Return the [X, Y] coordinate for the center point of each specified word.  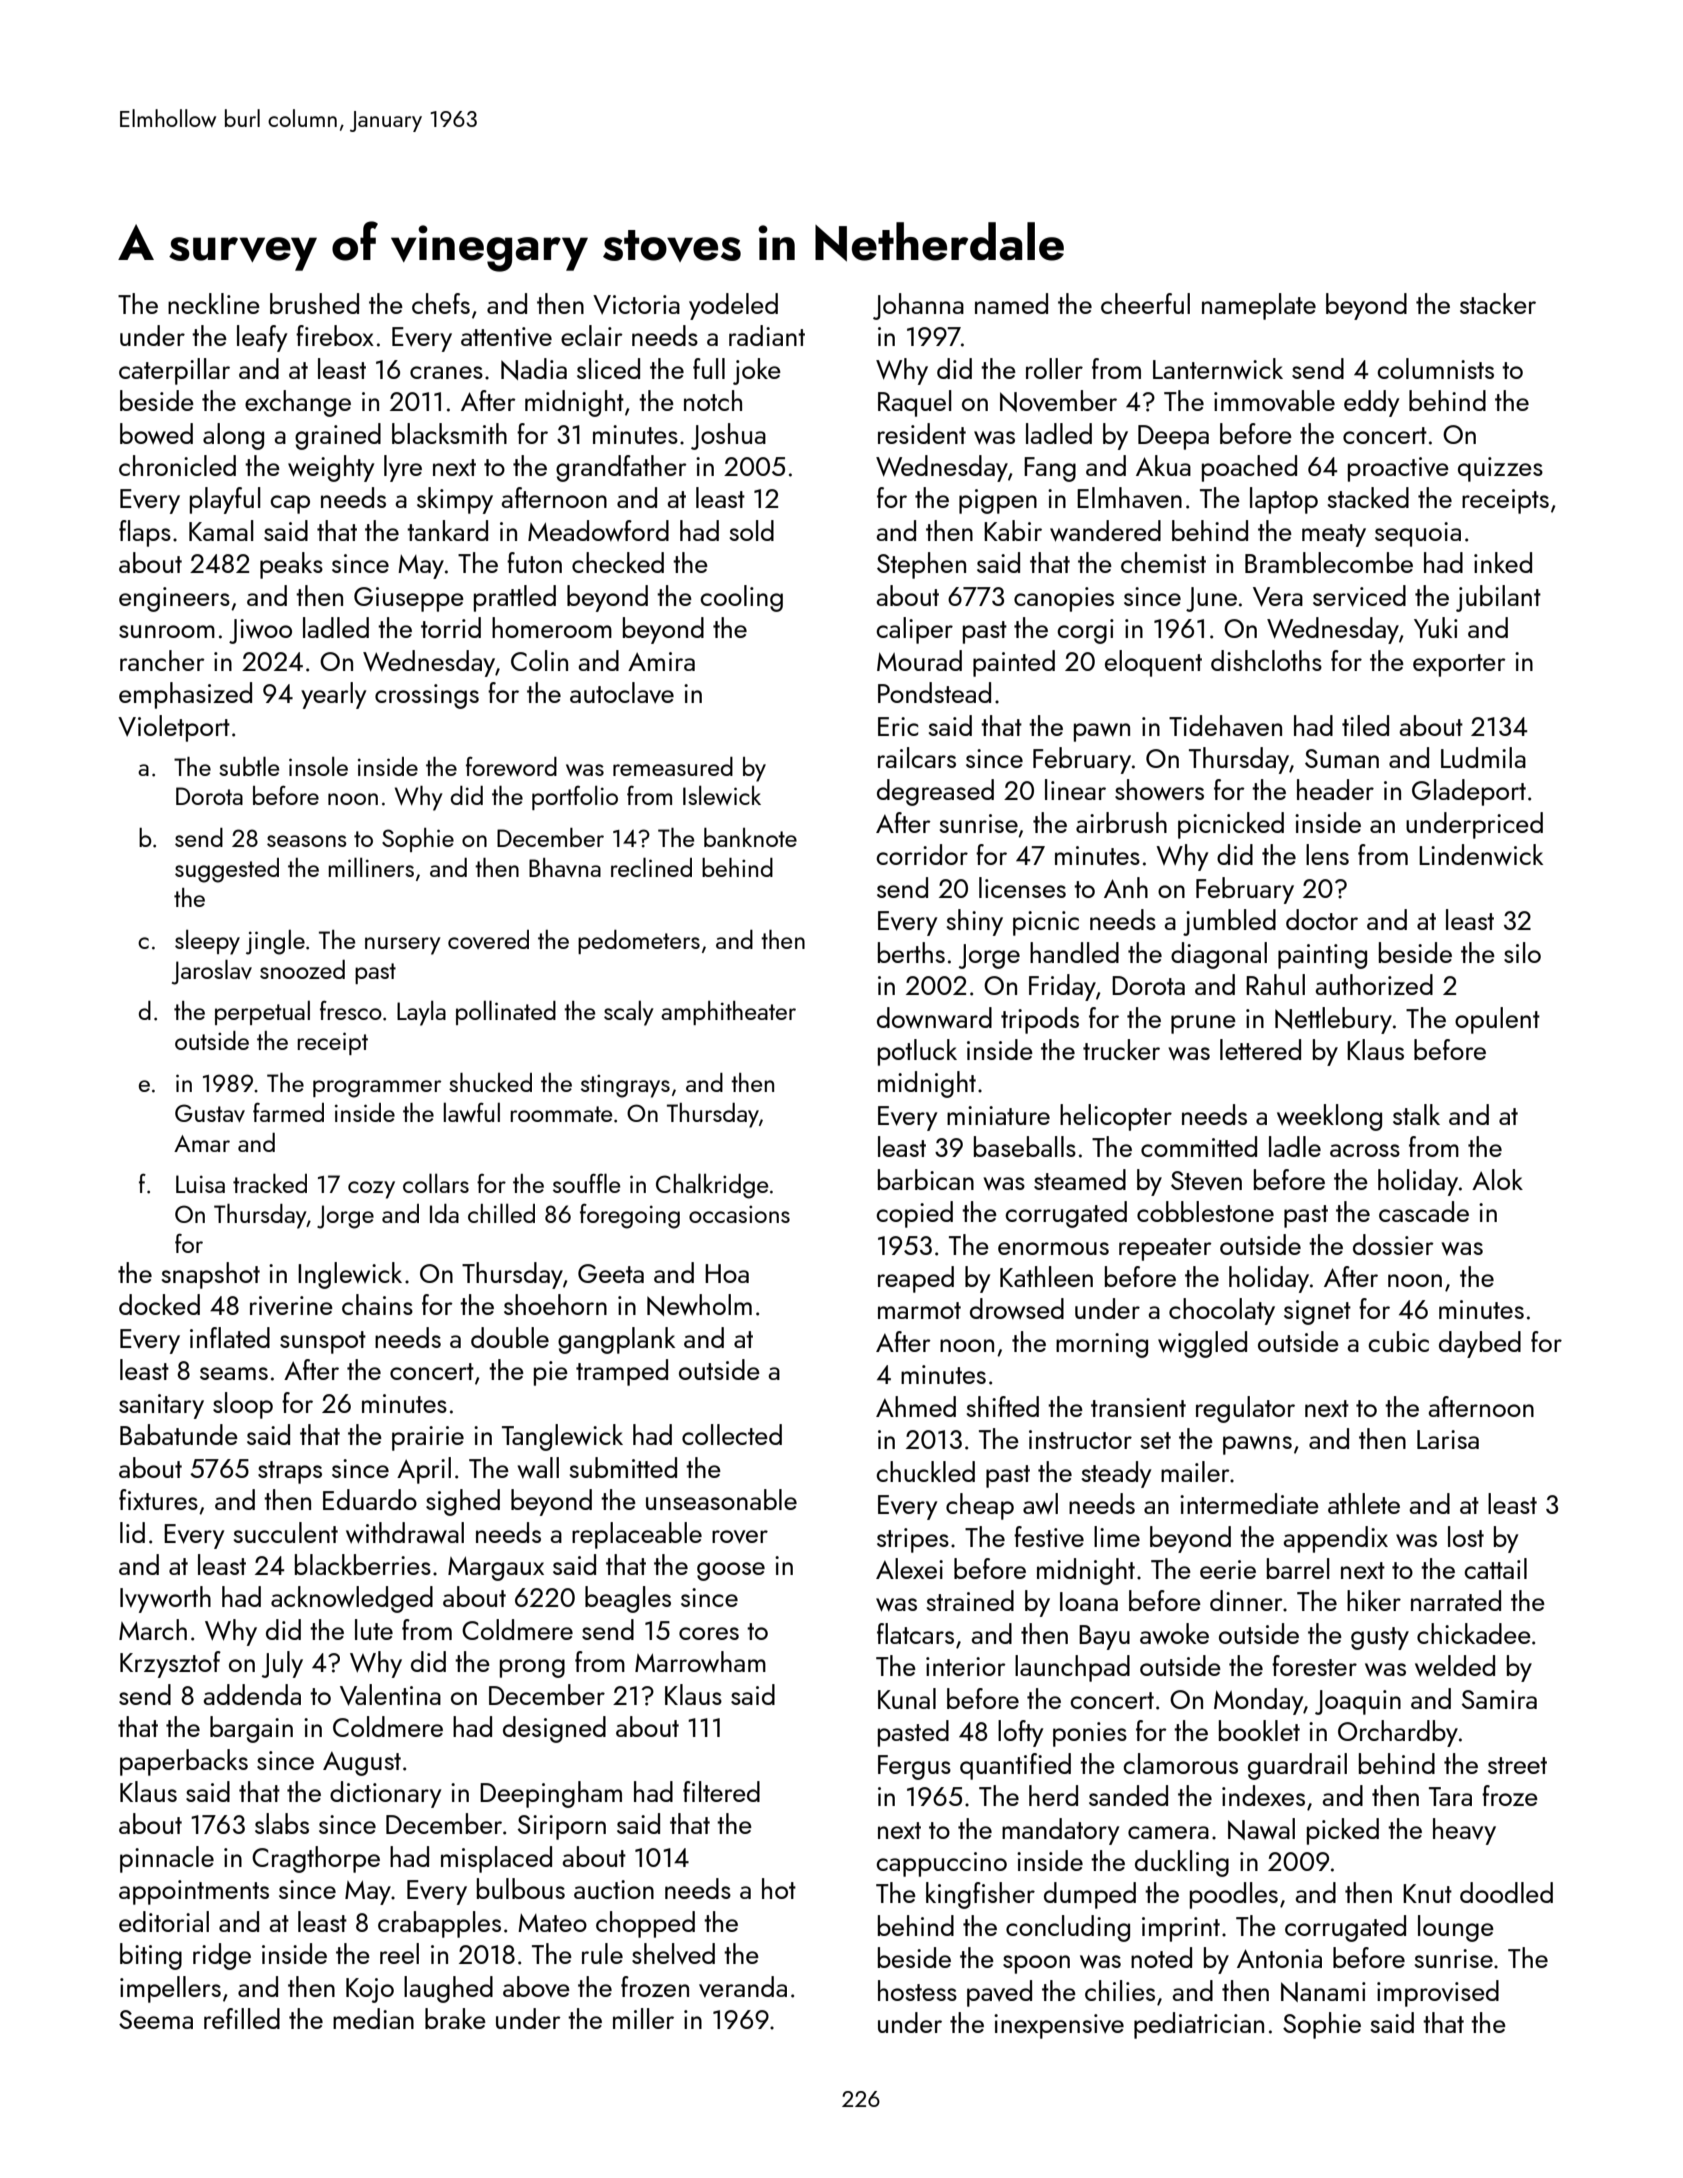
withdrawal [405, 1533]
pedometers [639, 942]
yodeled [733, 306]
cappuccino [941, 1864]
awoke [1174, 1633]
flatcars [915, 1633]
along [233, 436]
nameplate [1259, 306]
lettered [1260, 1049]
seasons [307, 841]
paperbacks [184, 1762]
